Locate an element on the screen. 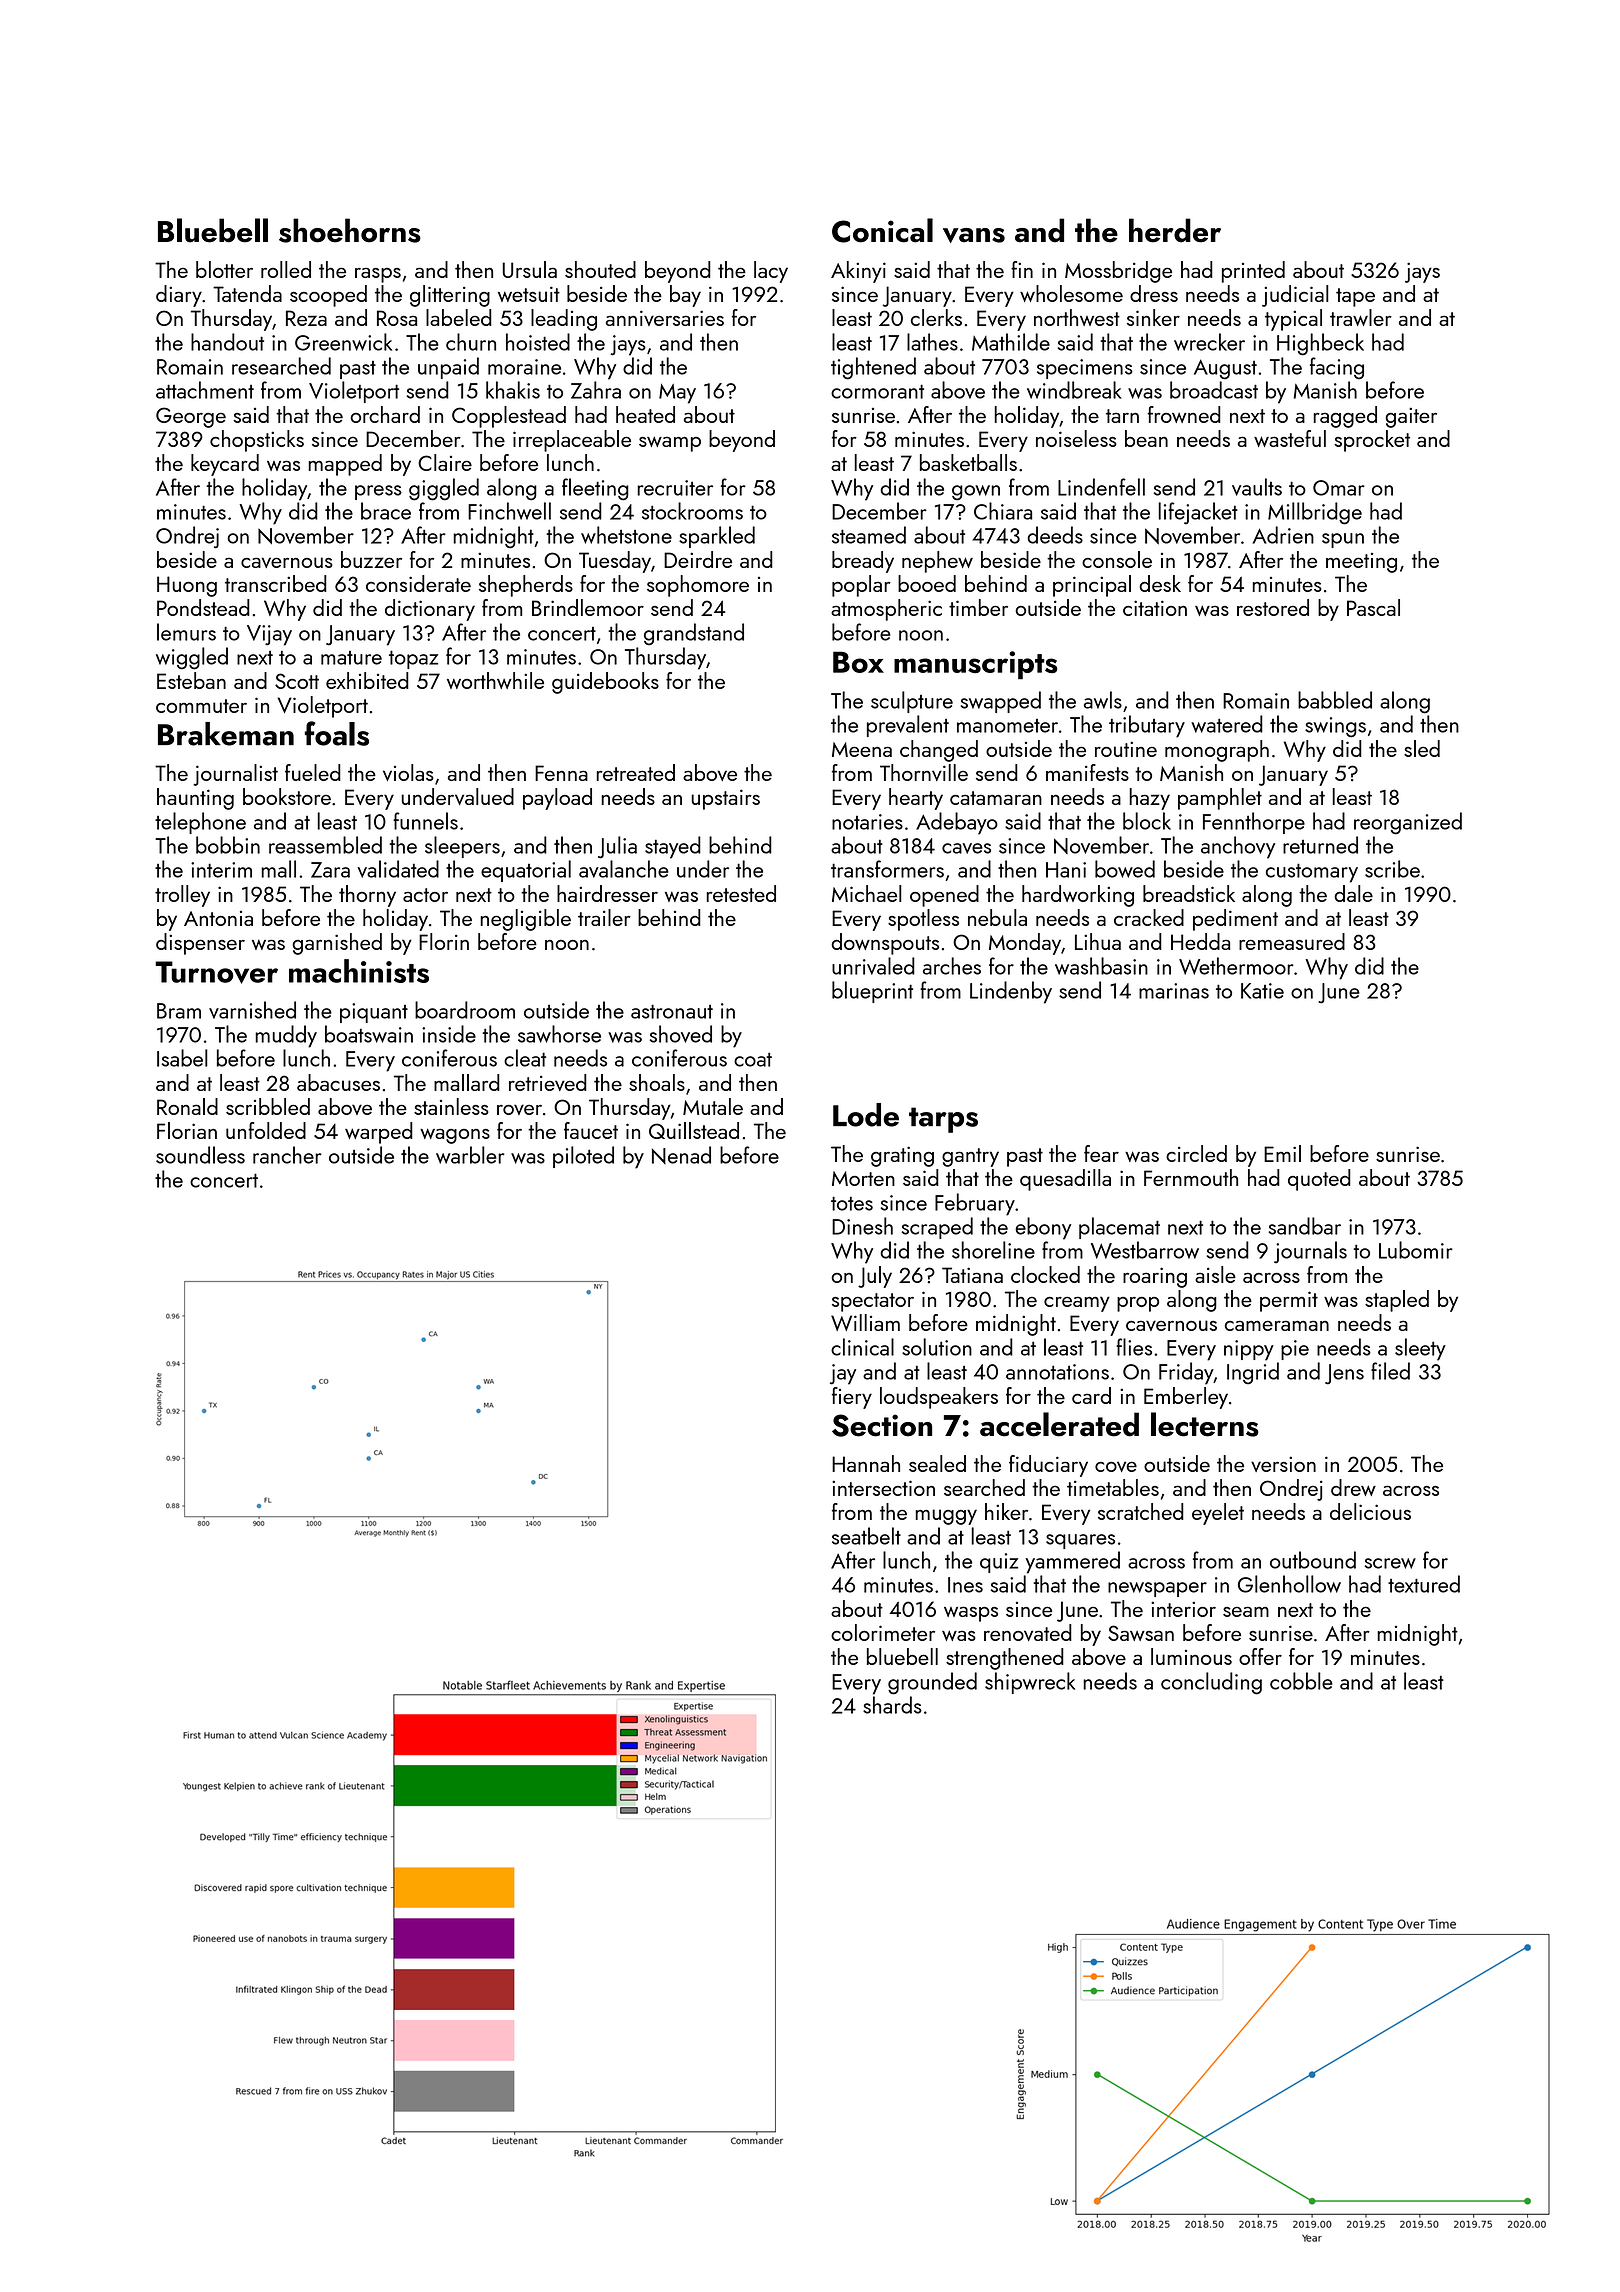 This screenshot has height=2292, width=1620. Adrien is located at coordinates (1283, 535).
